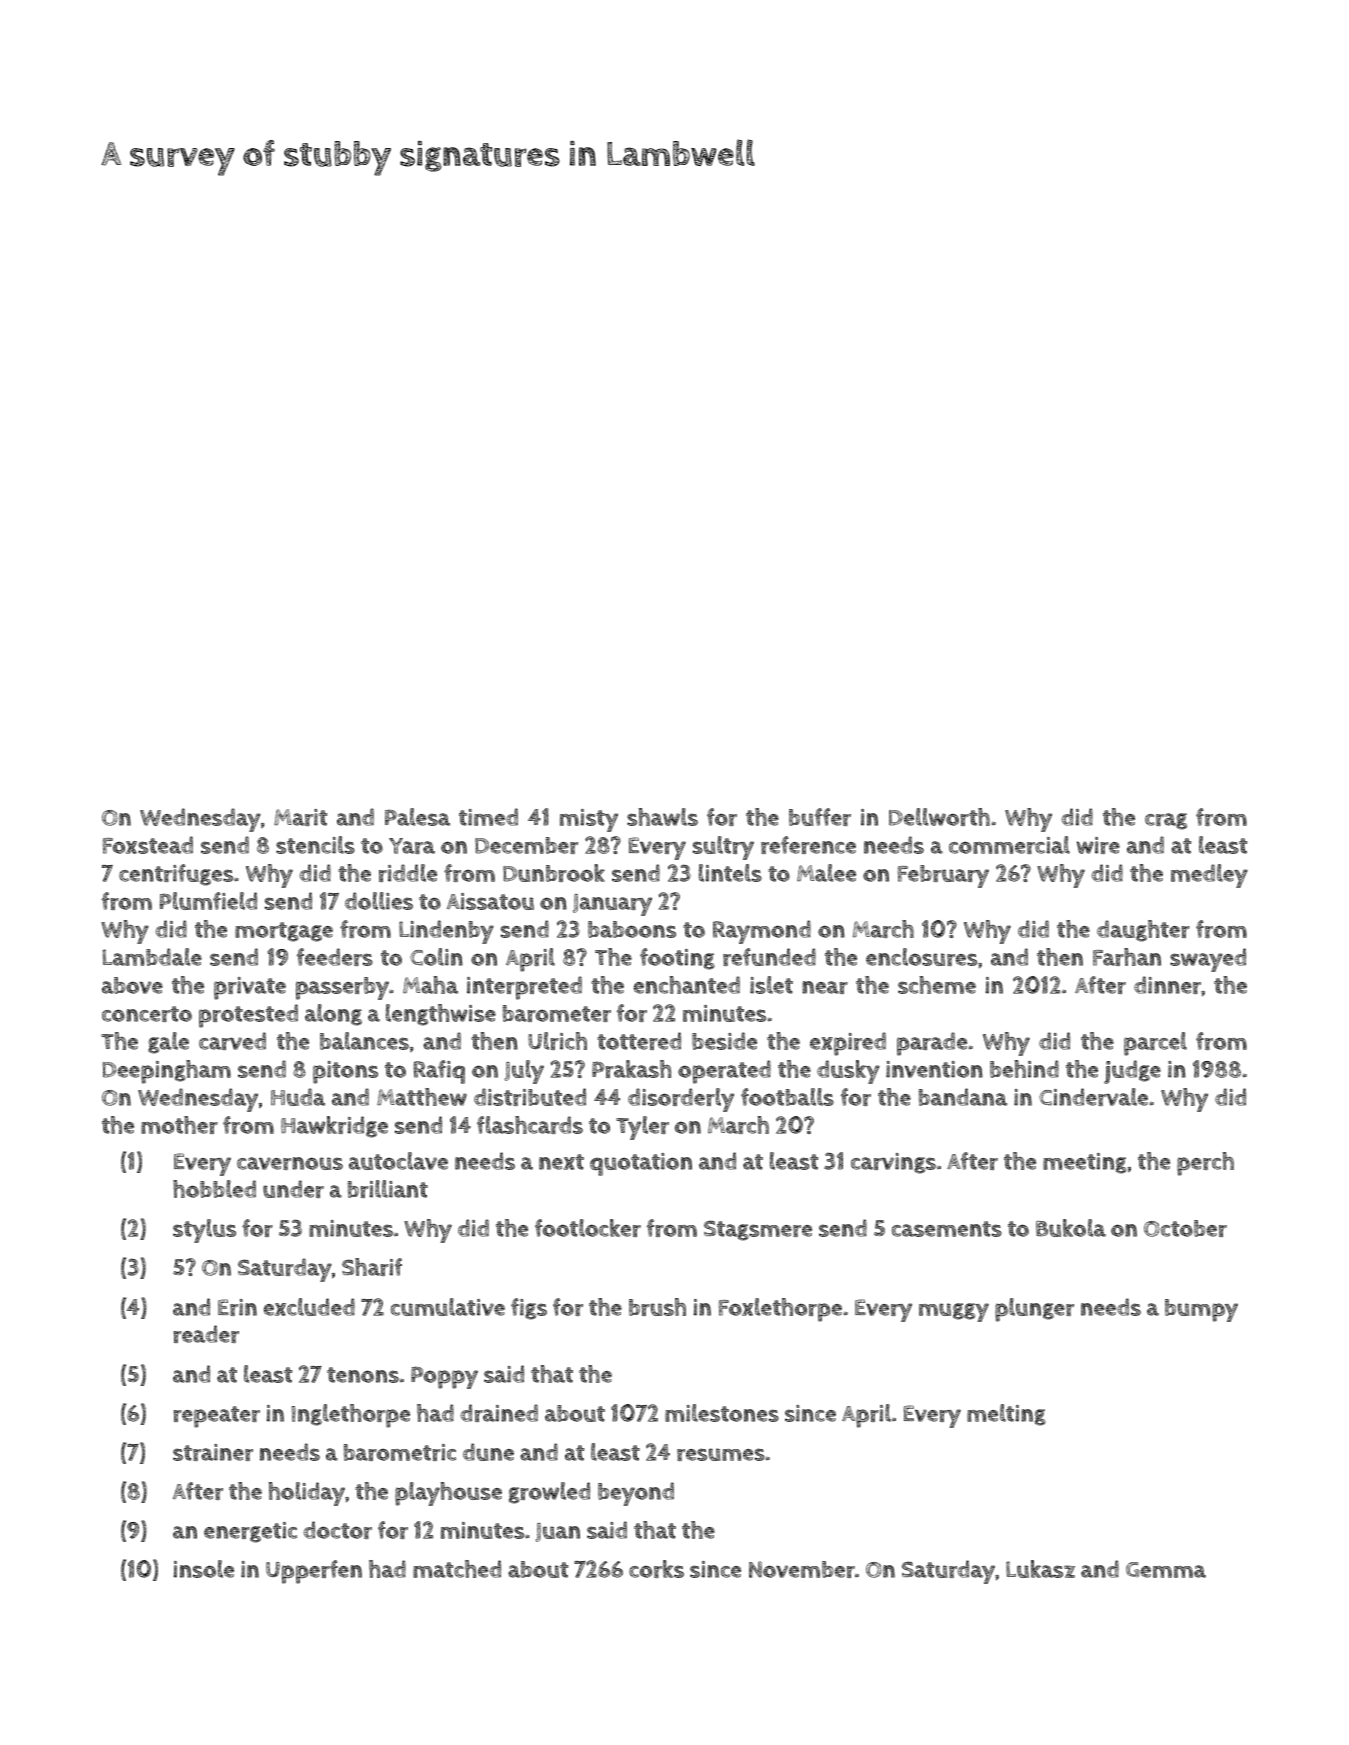 This screenshot has height=1745, width=1349. I want to click on perch, so click(1205, 1164).
